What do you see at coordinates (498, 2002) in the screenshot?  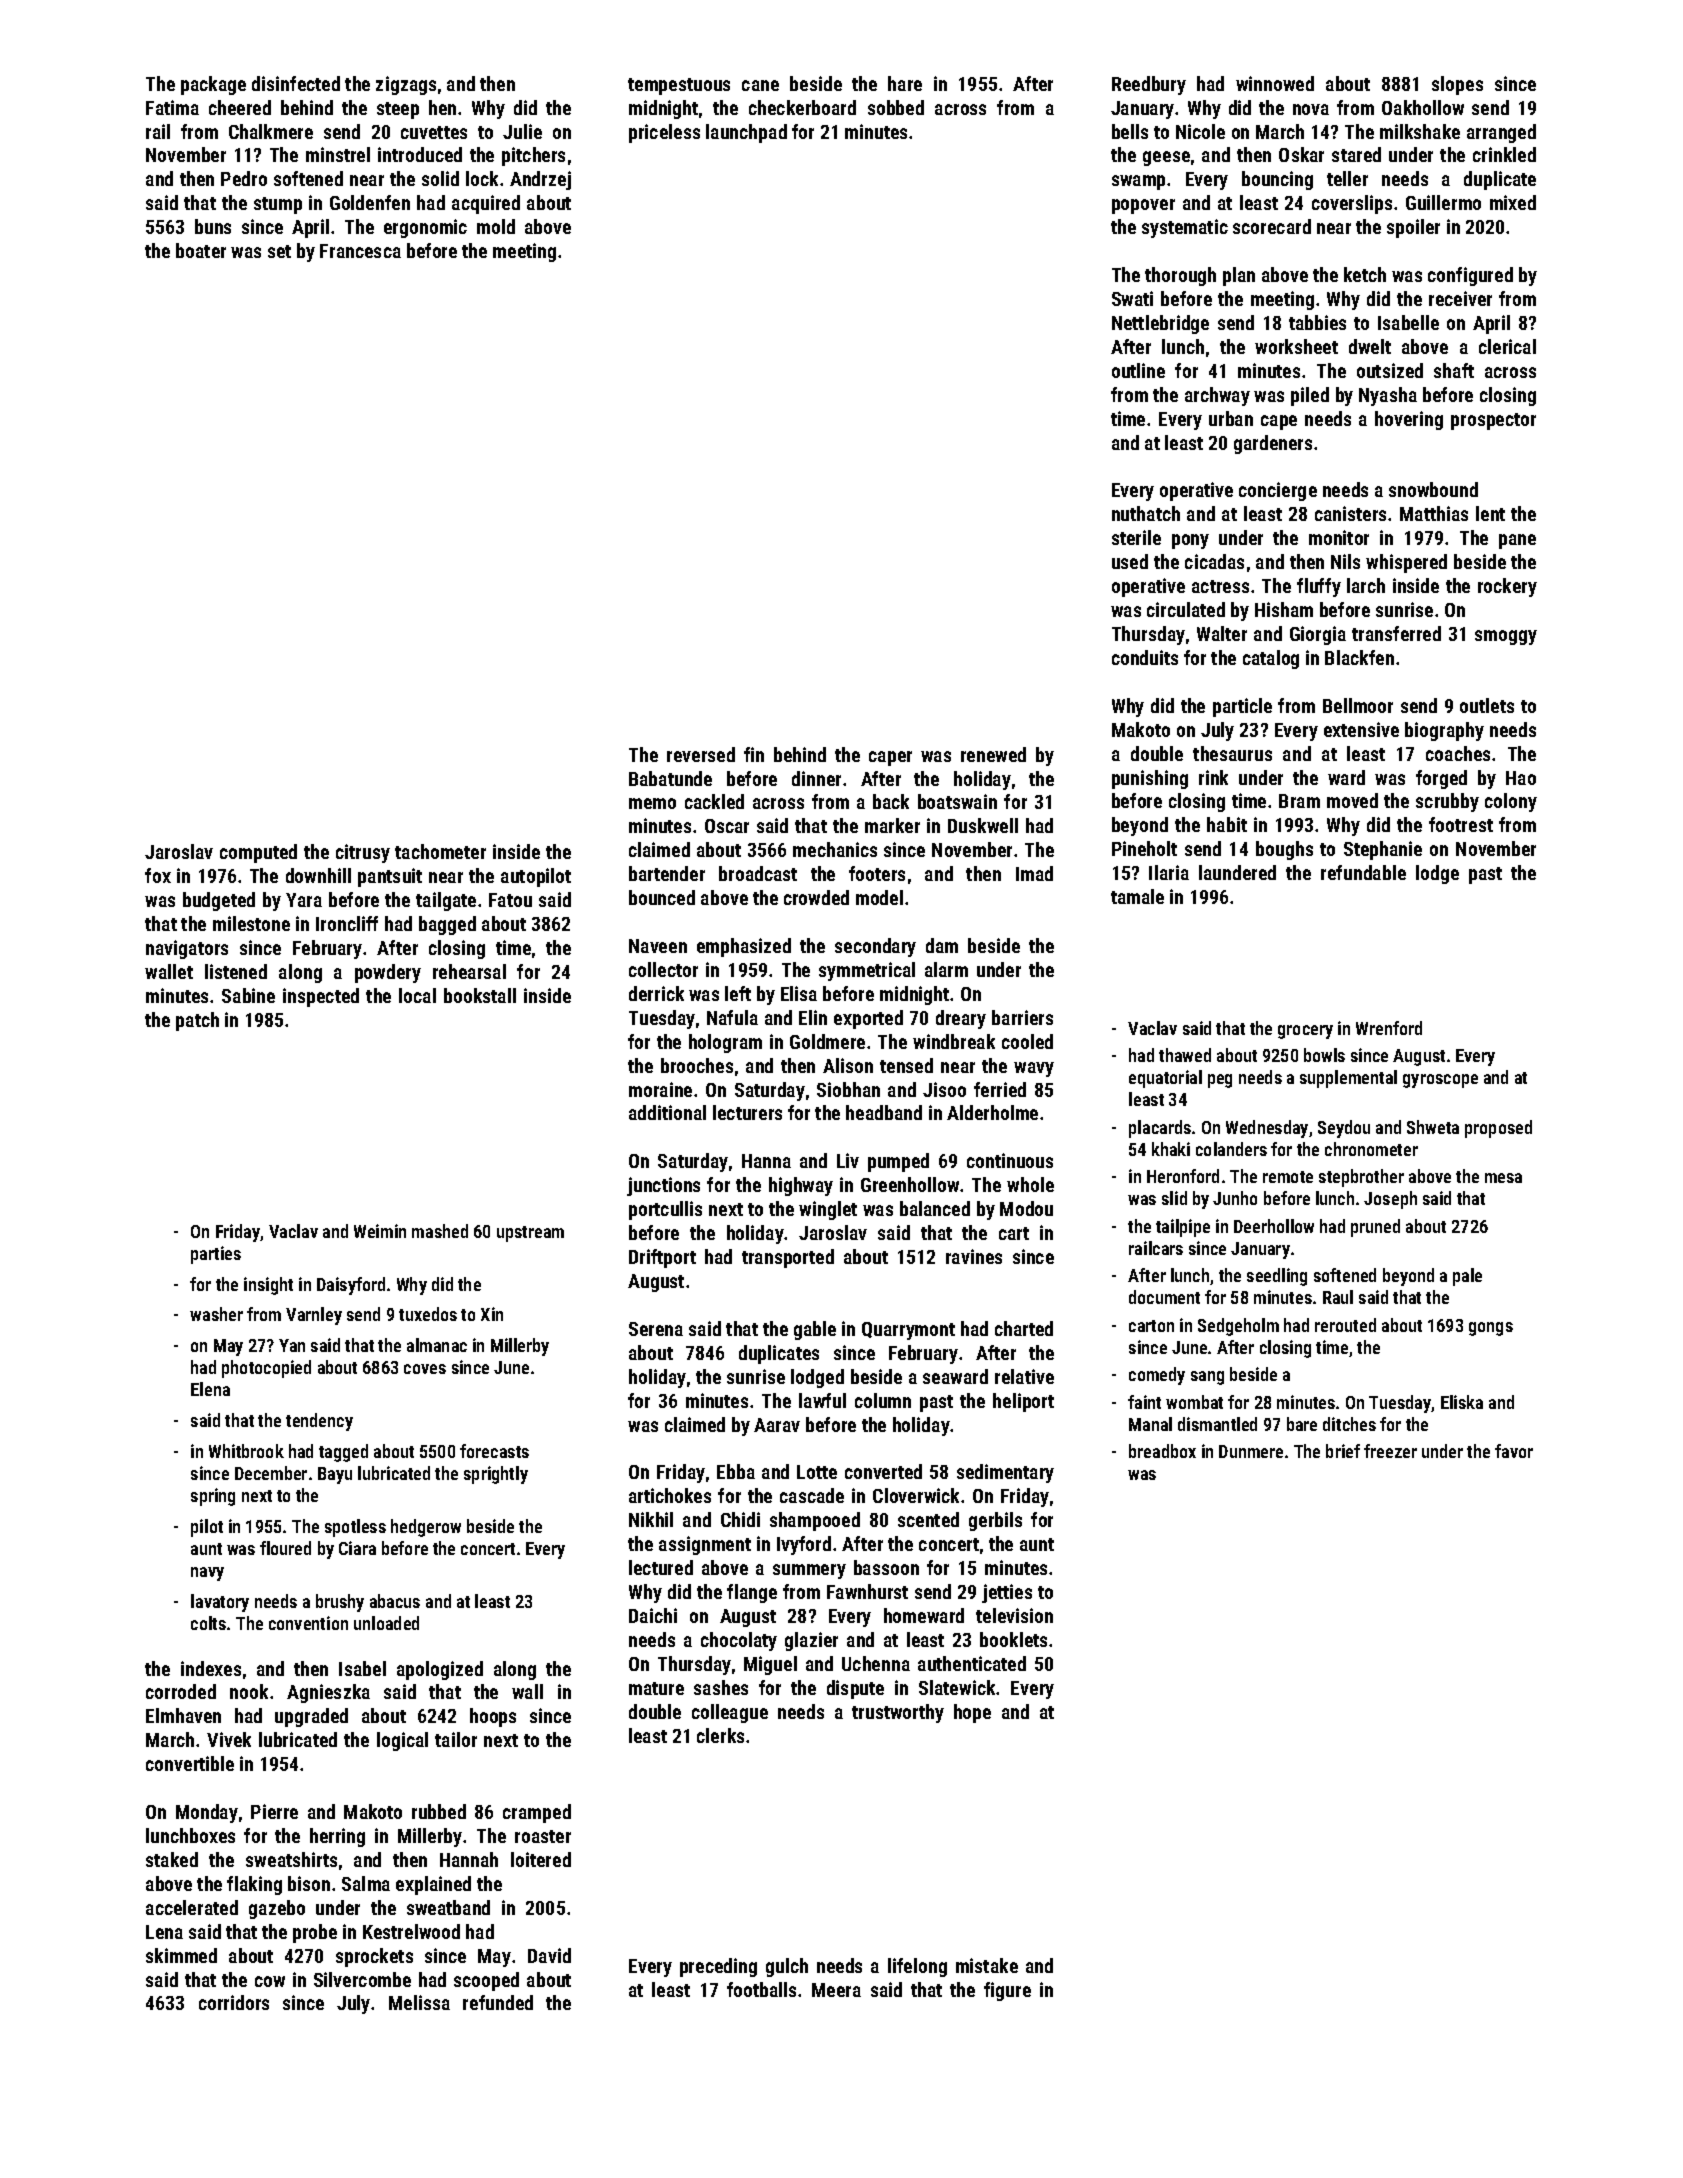 I see `refunded` at bounding box center [498, 2002].
